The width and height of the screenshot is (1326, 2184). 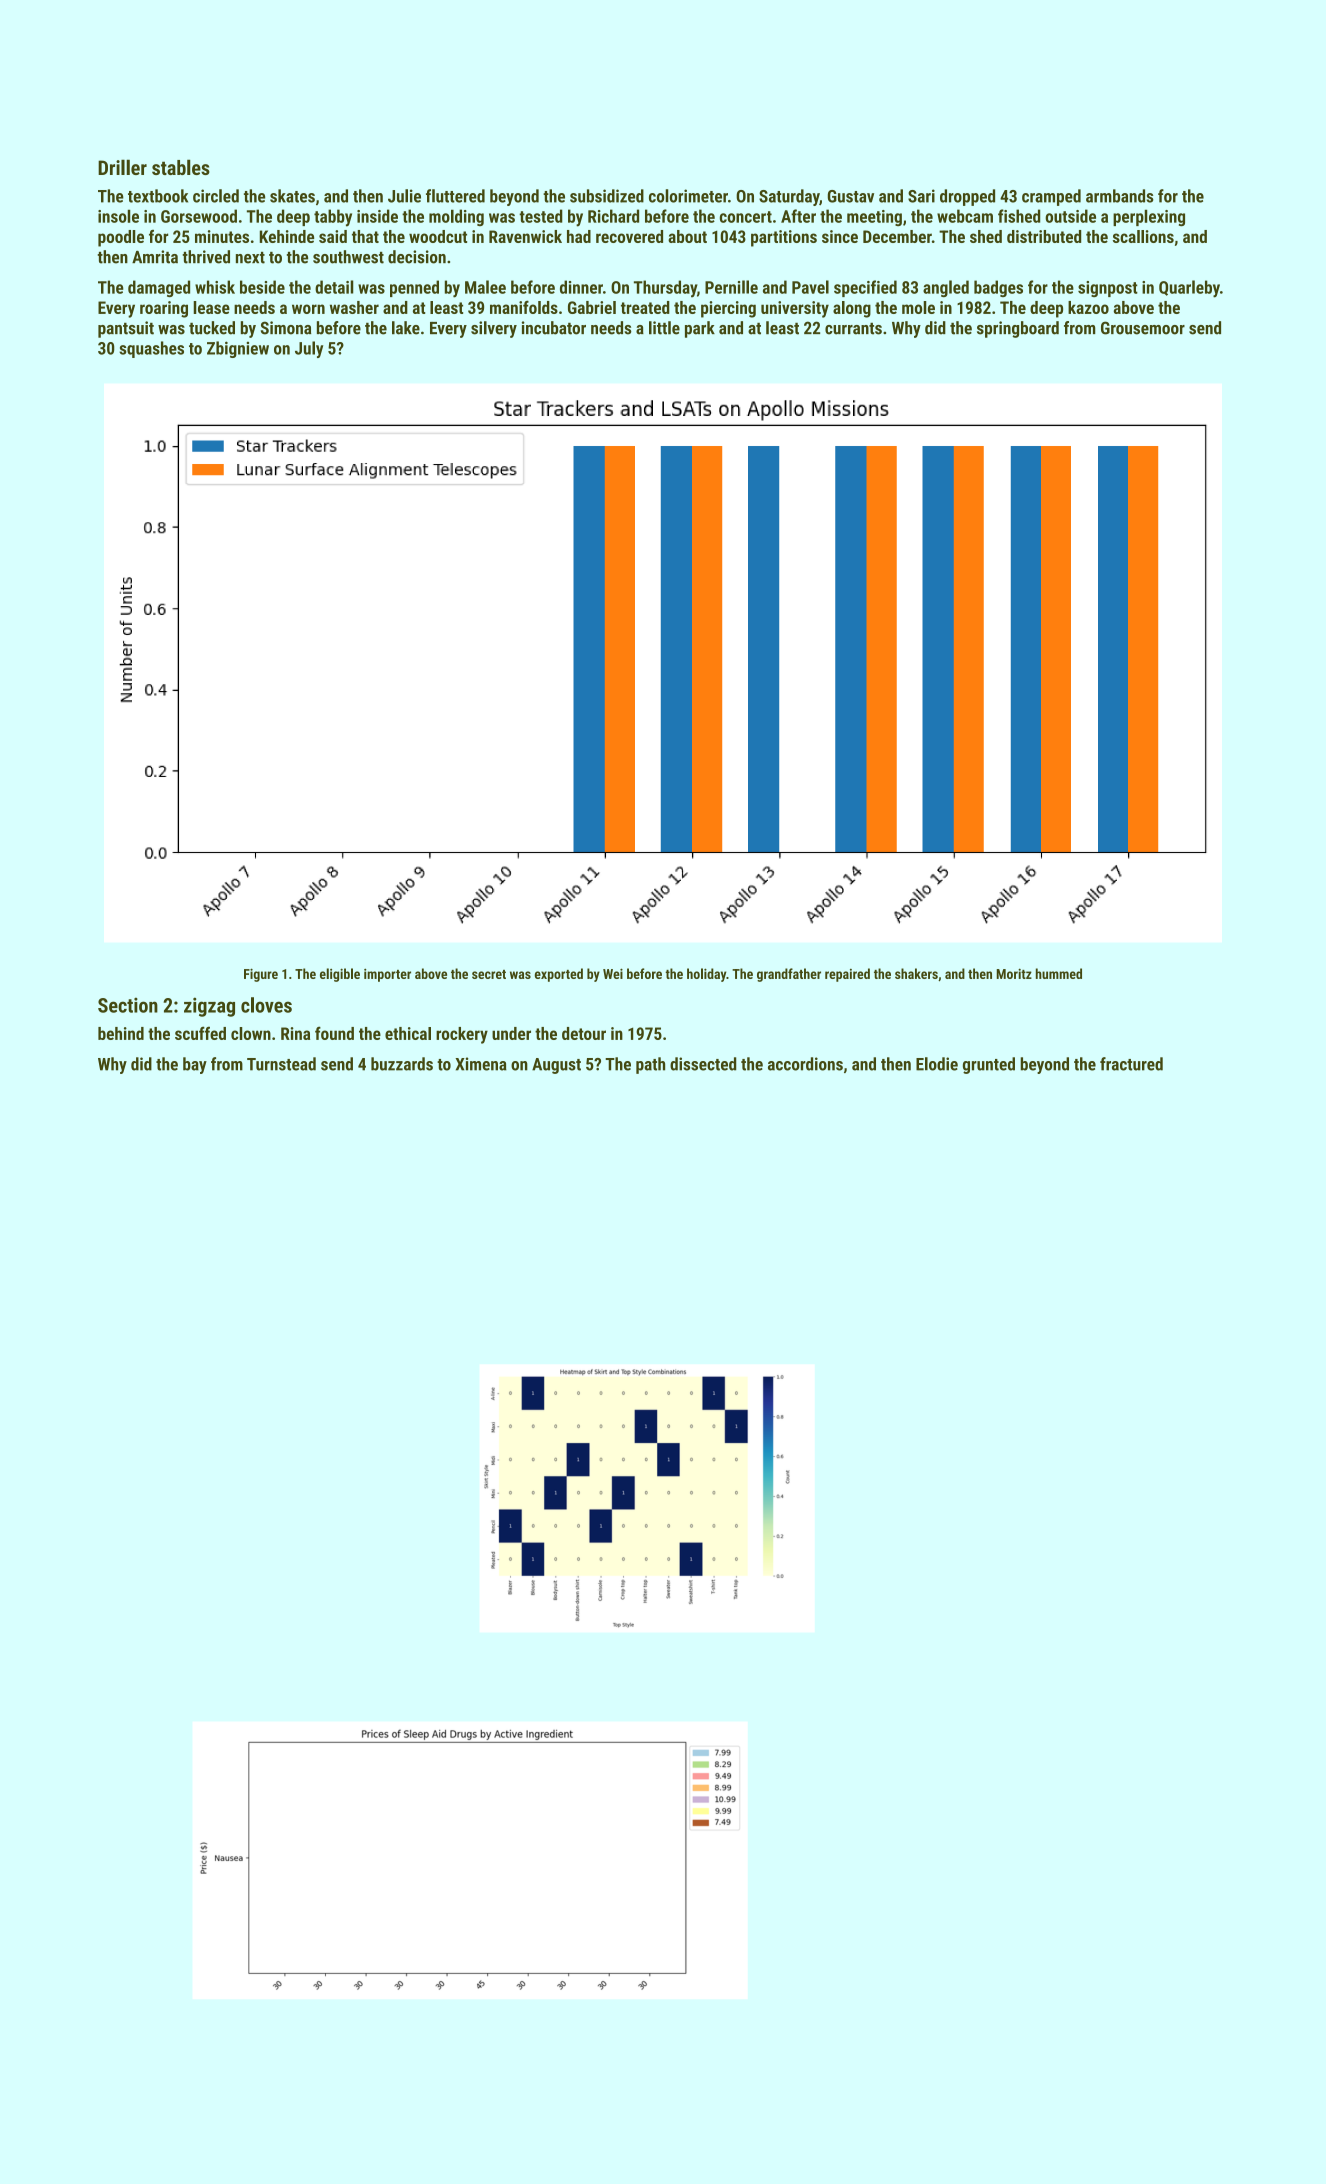 What do you see at coordinates (921, 196) in the screenshot?
I see `Sari` at bounding box center [921, 196].
